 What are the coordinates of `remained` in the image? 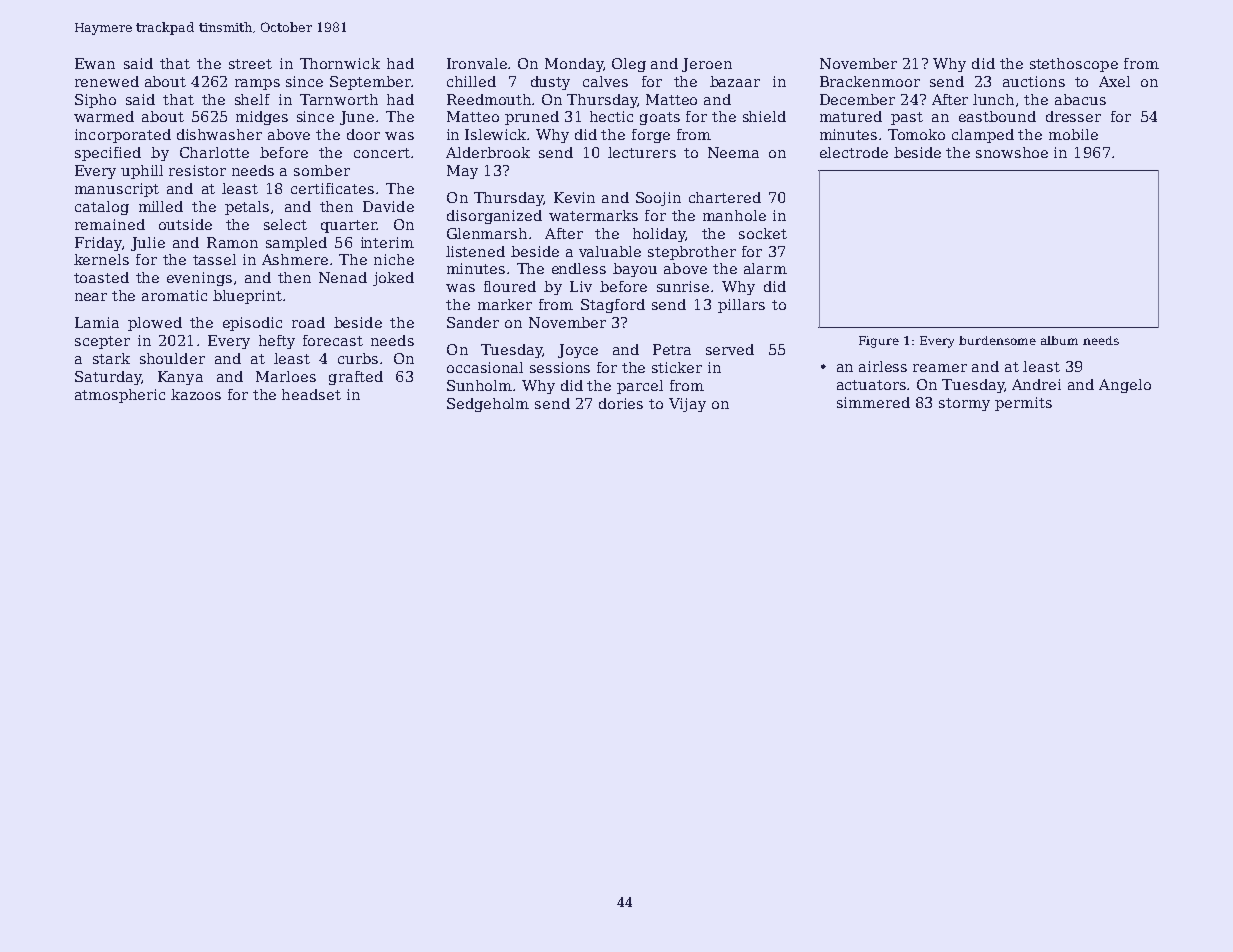 It's located at (110, 224).
